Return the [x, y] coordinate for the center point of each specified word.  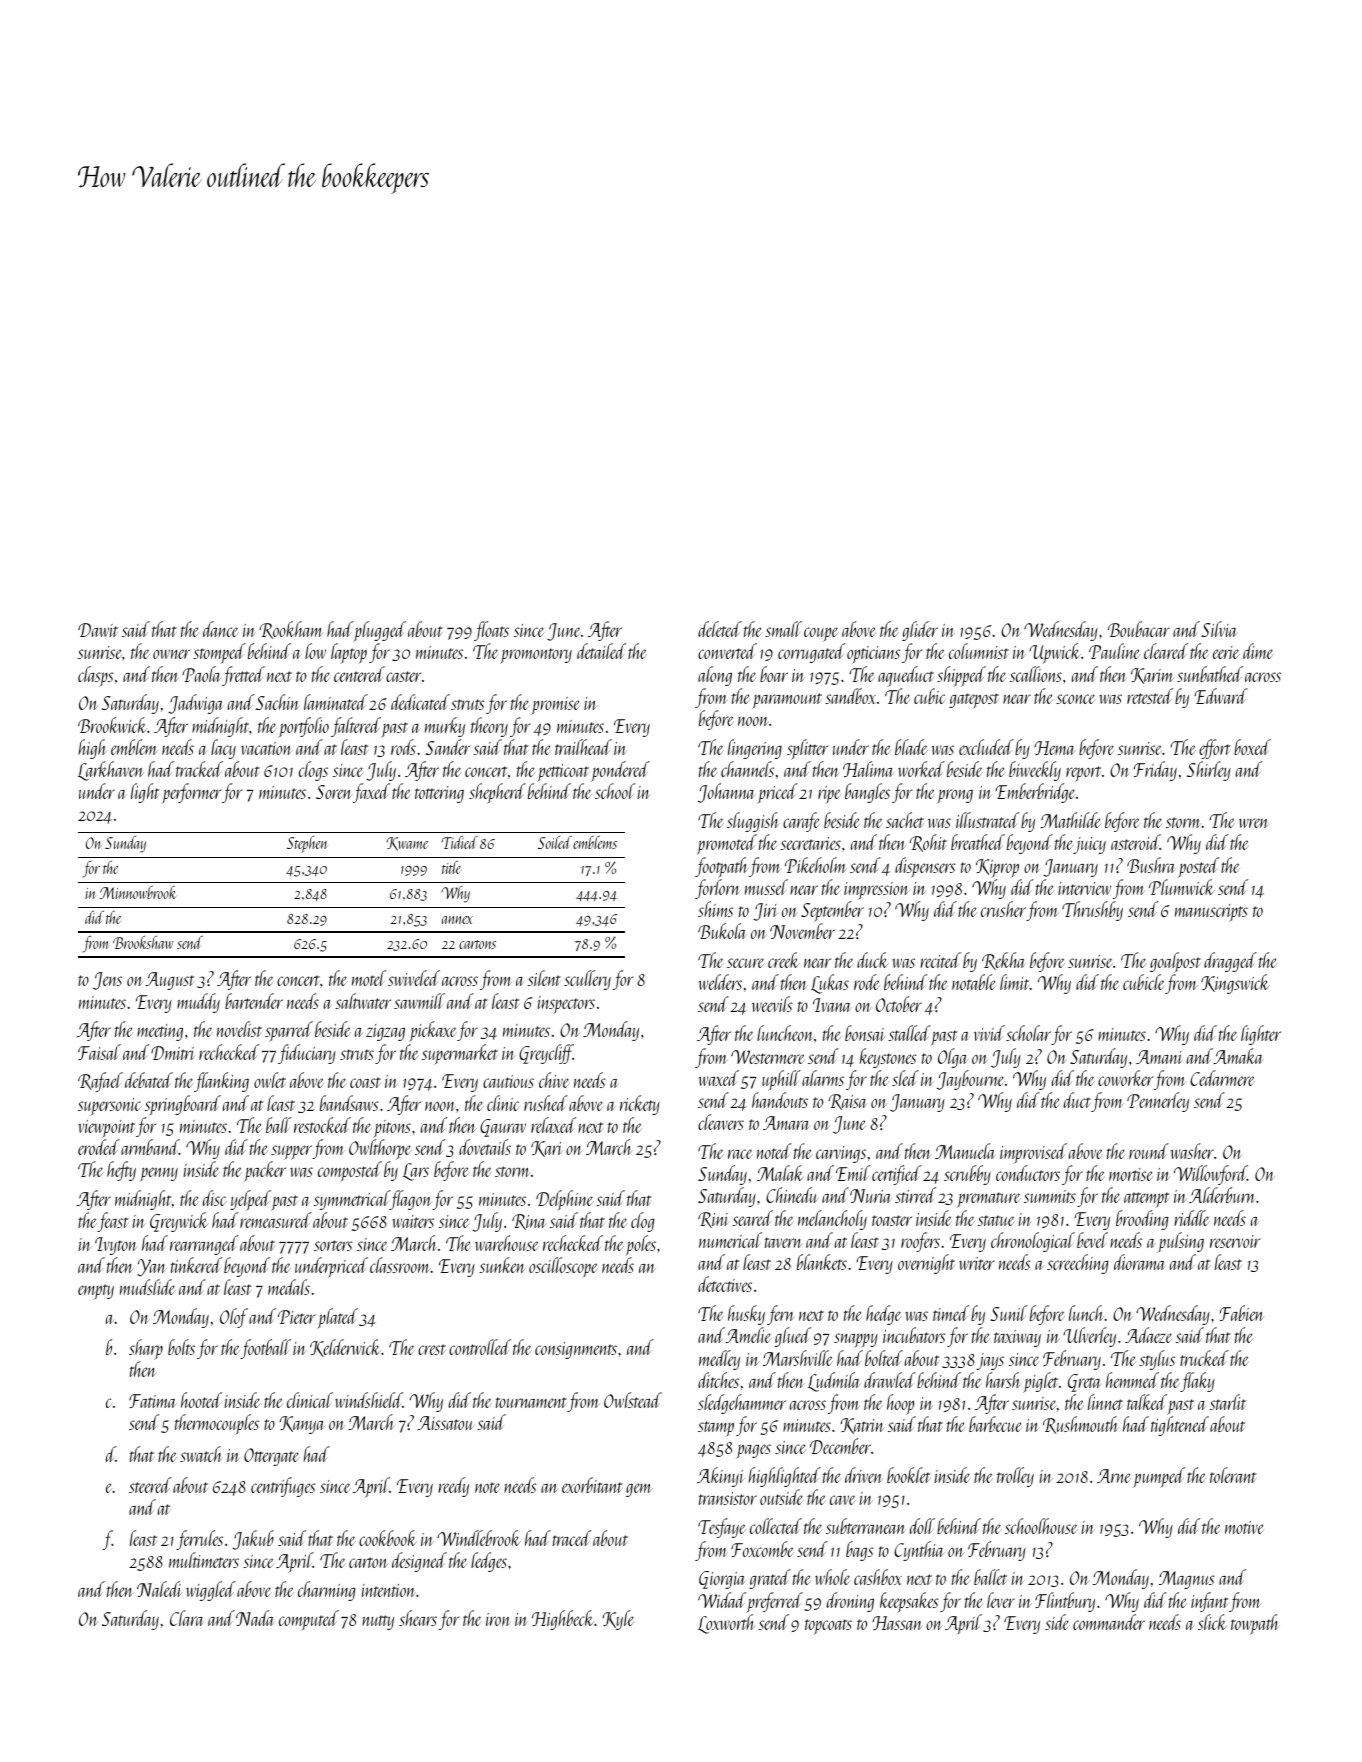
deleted [720, 629]
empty [96, 1292]
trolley [1015, 1477]
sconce [1076, 699]
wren [1253, 823]
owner [171, 654]
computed [309, 1620]
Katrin [863, 1426]
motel [369, 978]
